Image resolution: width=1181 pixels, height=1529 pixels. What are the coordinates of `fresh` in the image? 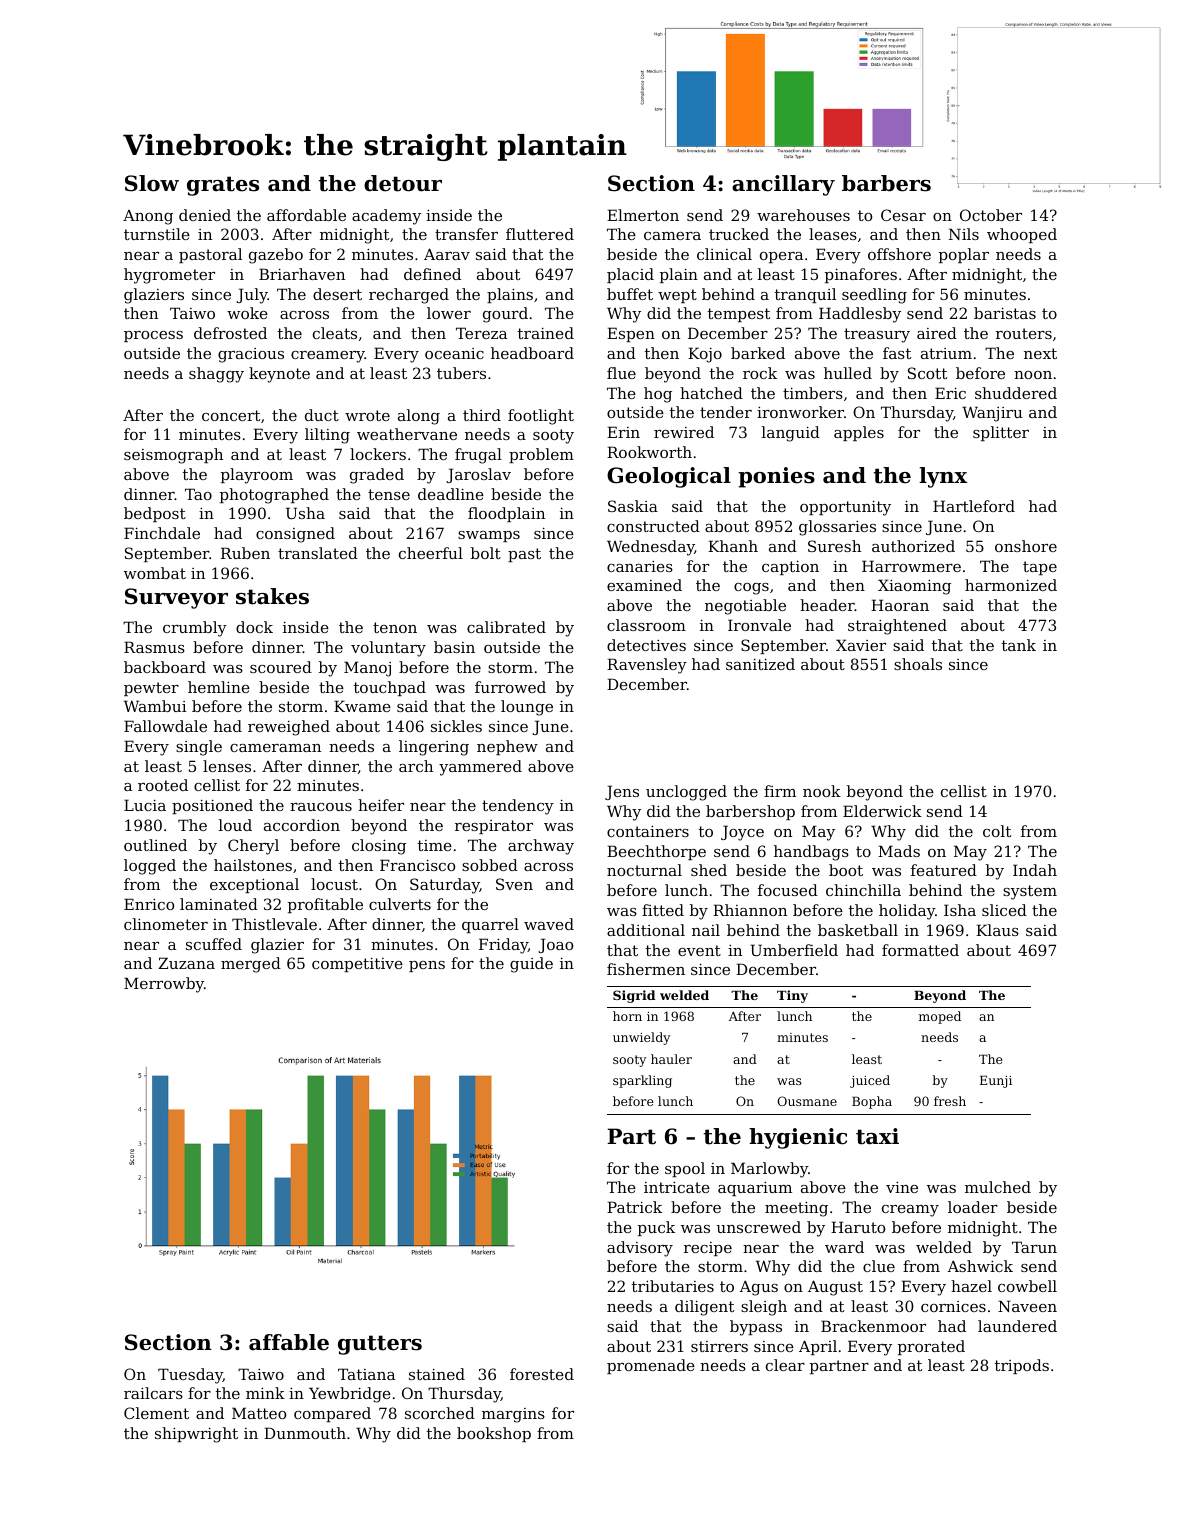 It's located at (950, 1101).
